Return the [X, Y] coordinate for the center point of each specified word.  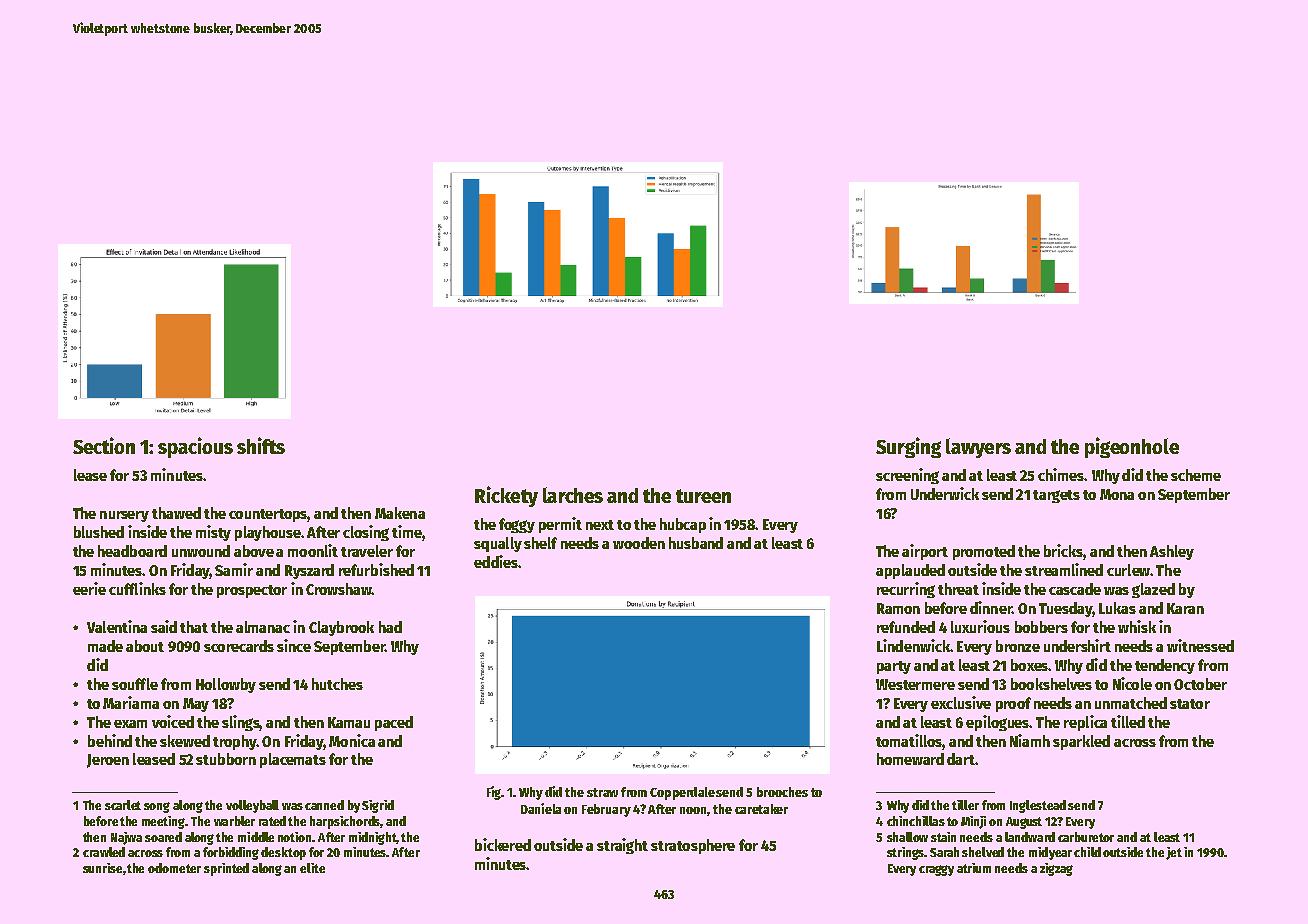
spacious [195, 447]
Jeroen [108, 761]
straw [602, 792]
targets [1056, 496]
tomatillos [909, 740]
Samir [234, 569]
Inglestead [1038, 806]
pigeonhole [1132, 447]
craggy [936, 870]
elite [312, 868]
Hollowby [226, 685]
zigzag [1056, 869]
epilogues [998, 723]
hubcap [683, 525]
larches [573, 495]
